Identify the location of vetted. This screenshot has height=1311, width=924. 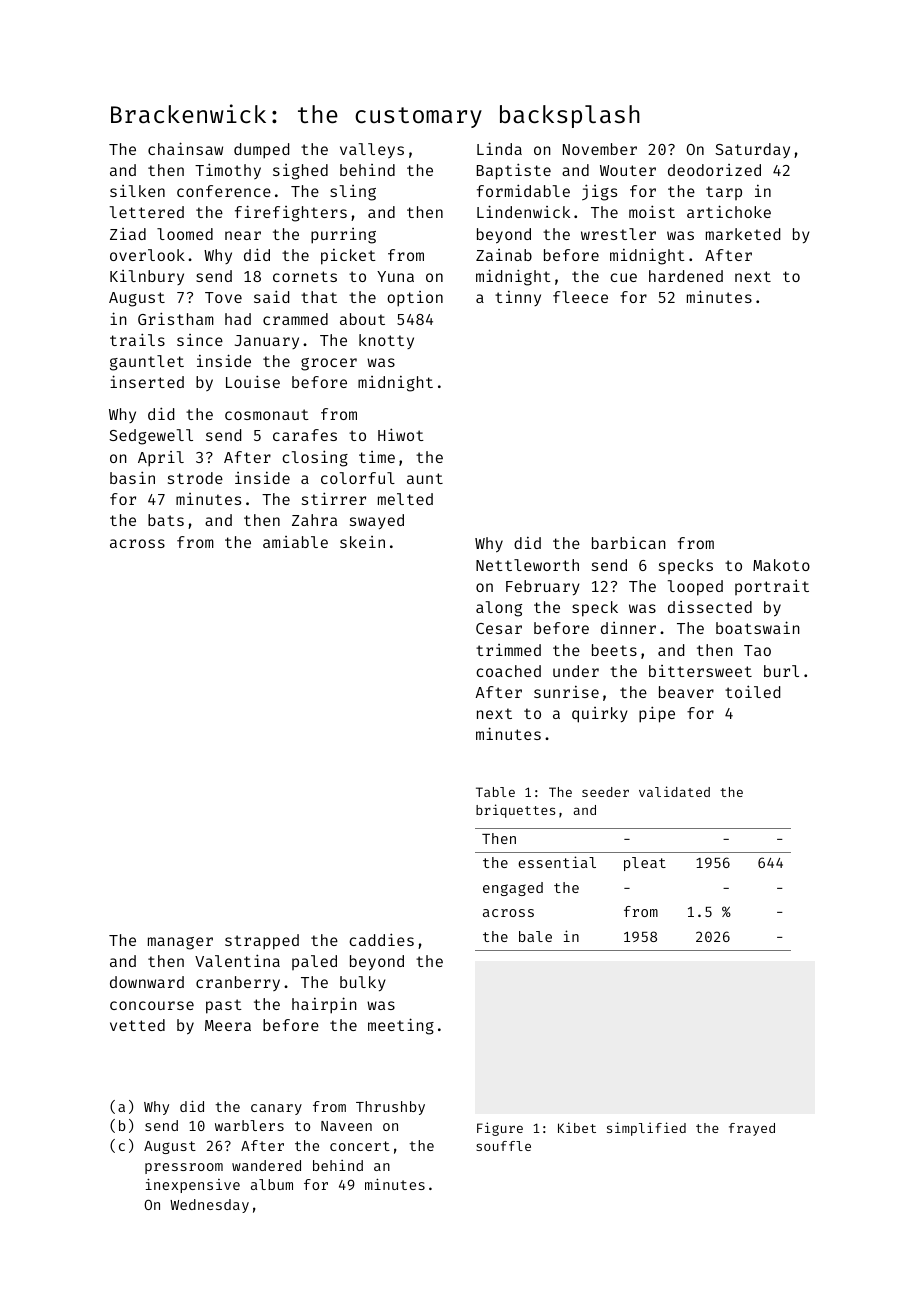
(137, 1025).
